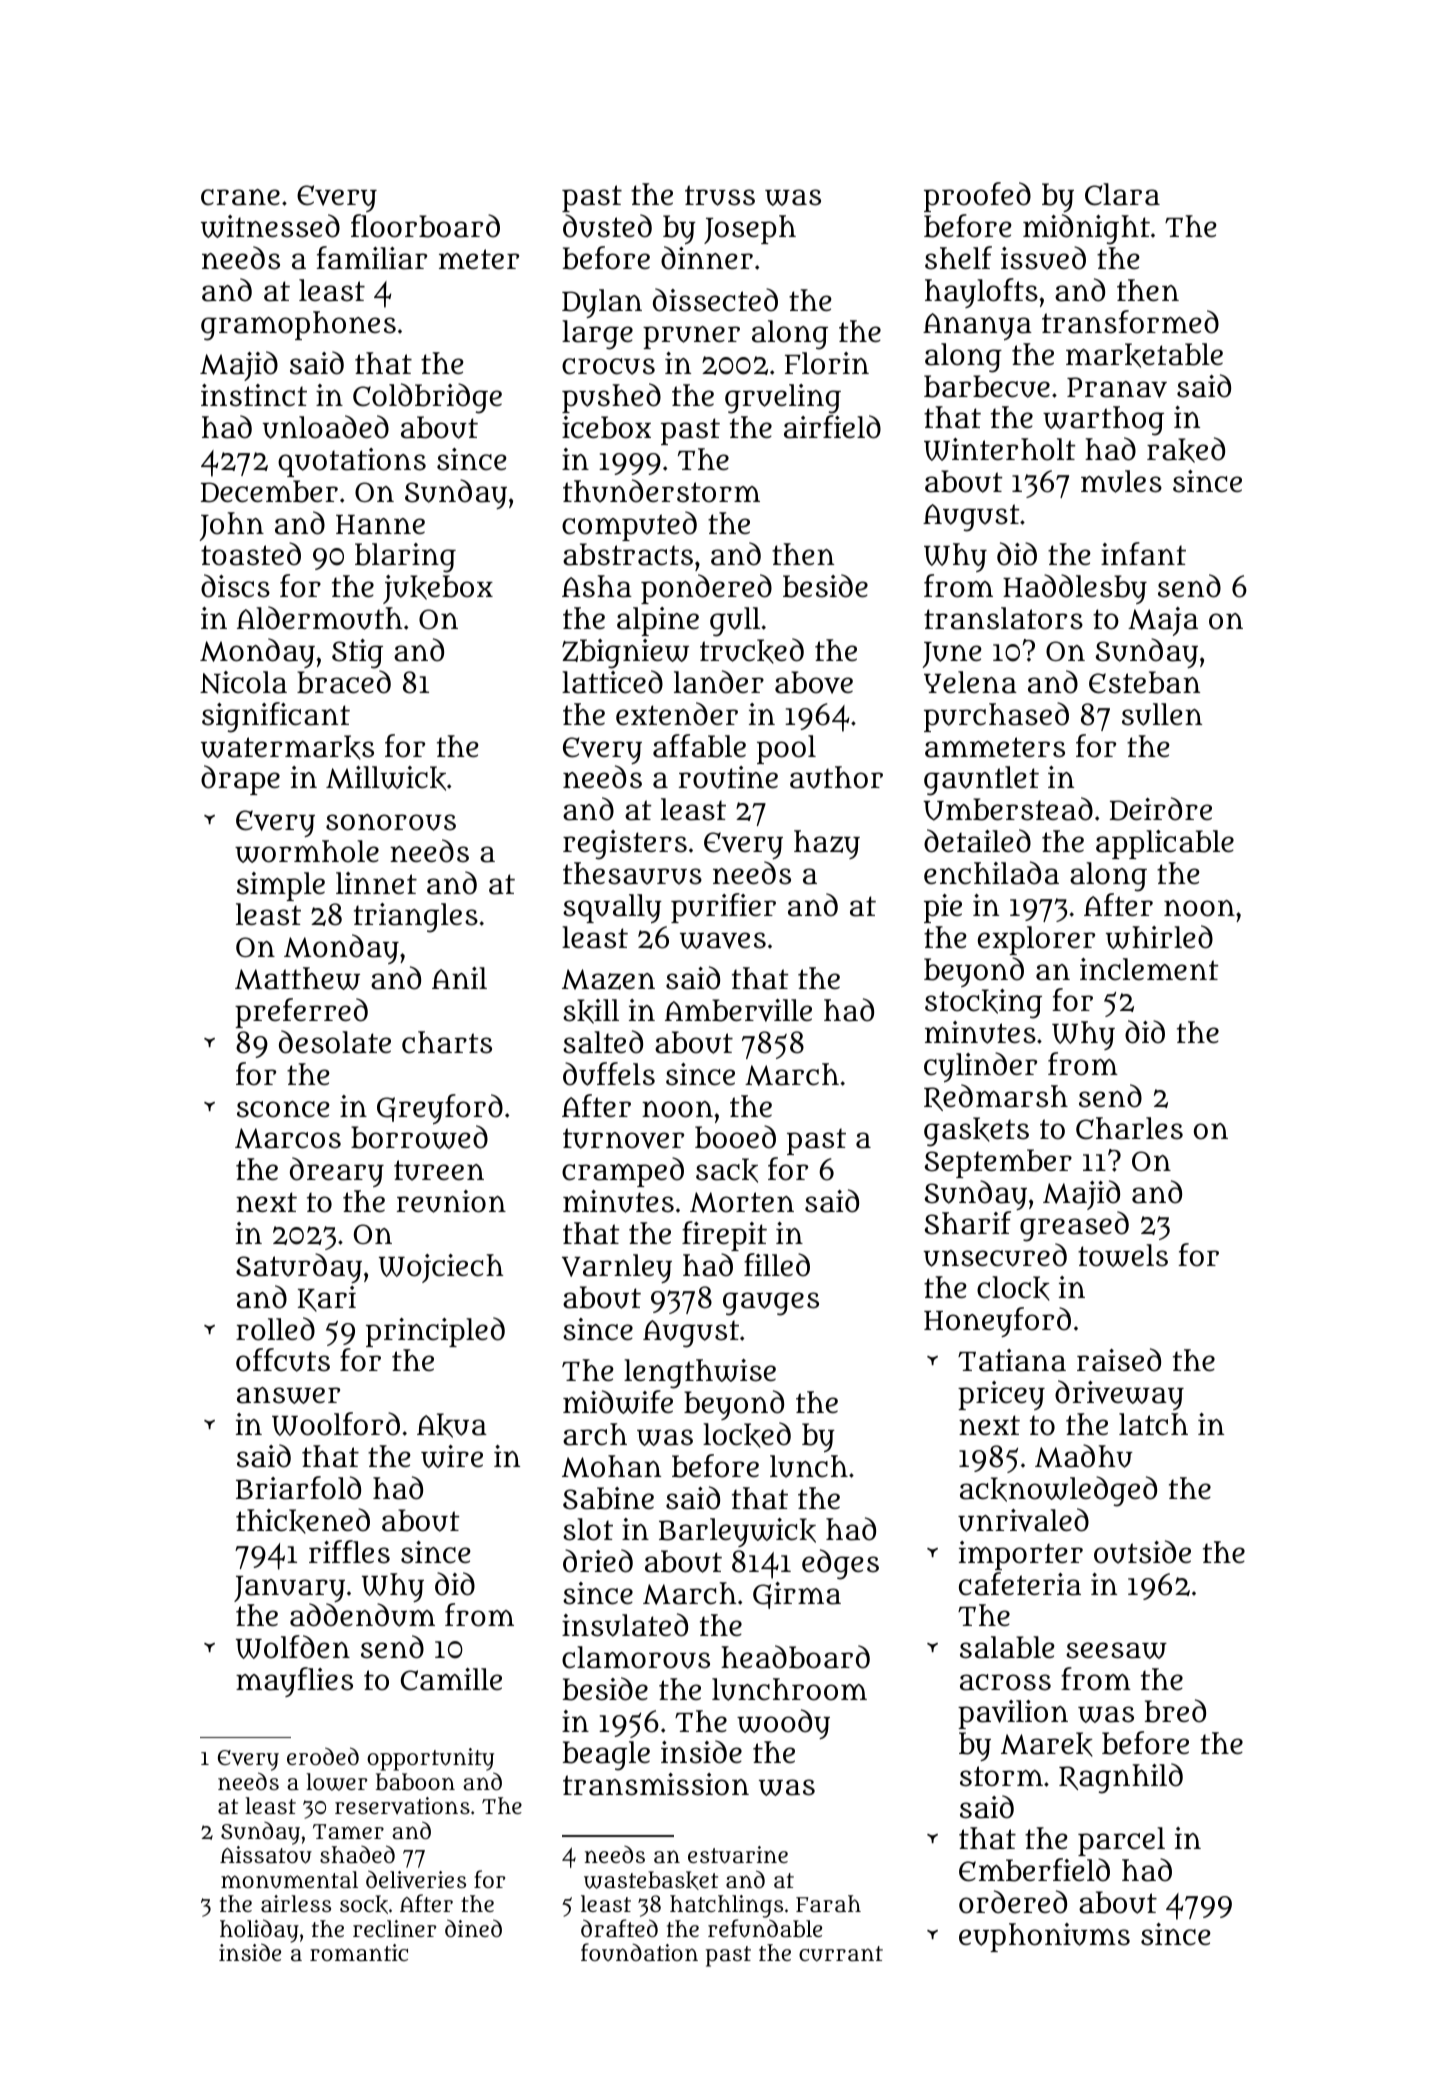  I want to click on greased, so click(1074, 1226).
